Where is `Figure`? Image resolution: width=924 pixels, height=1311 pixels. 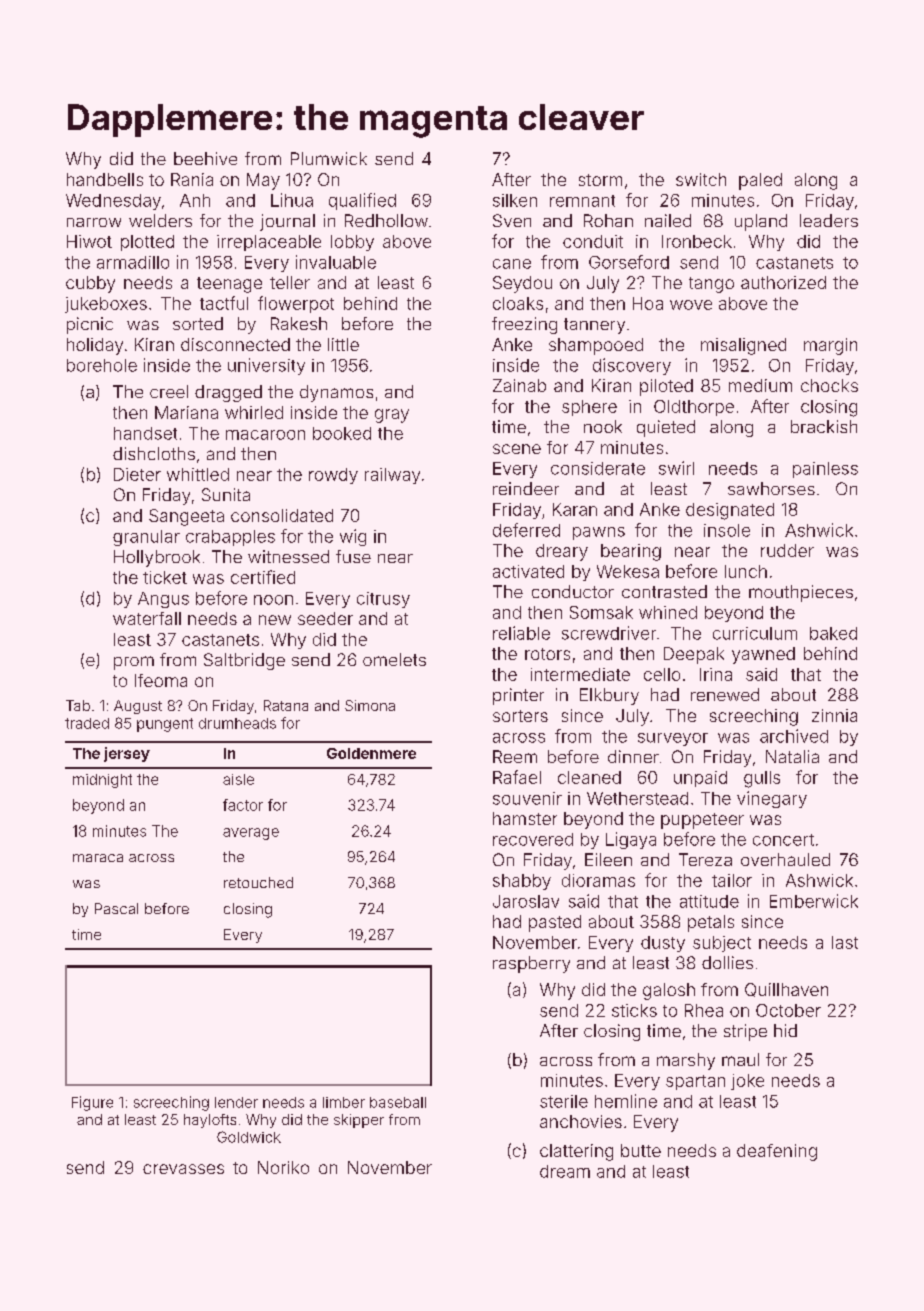 Figure is located at coordinates (92, 1103).
